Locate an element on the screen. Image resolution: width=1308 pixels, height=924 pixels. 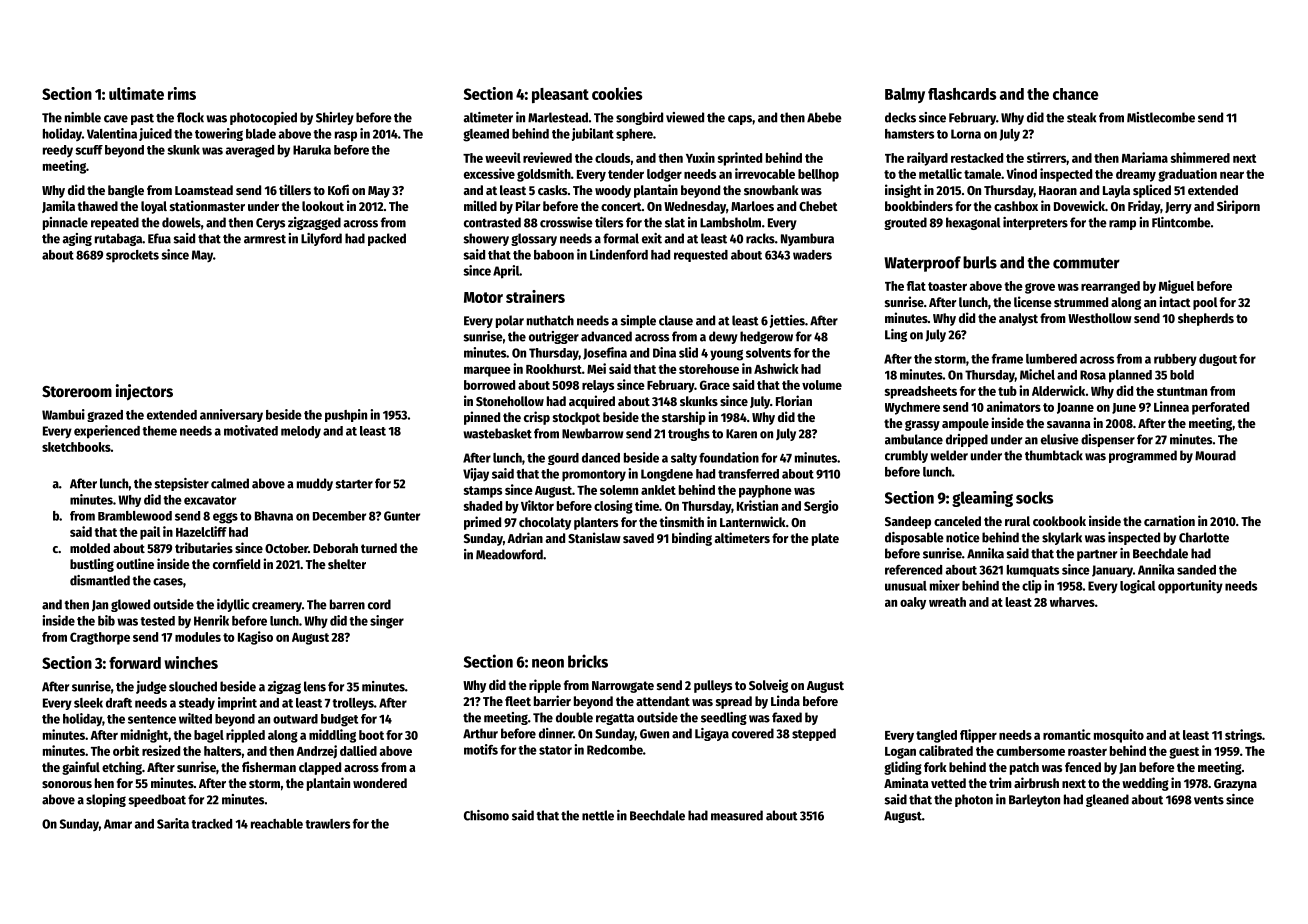
cave is located at coordinates (116, 119).
